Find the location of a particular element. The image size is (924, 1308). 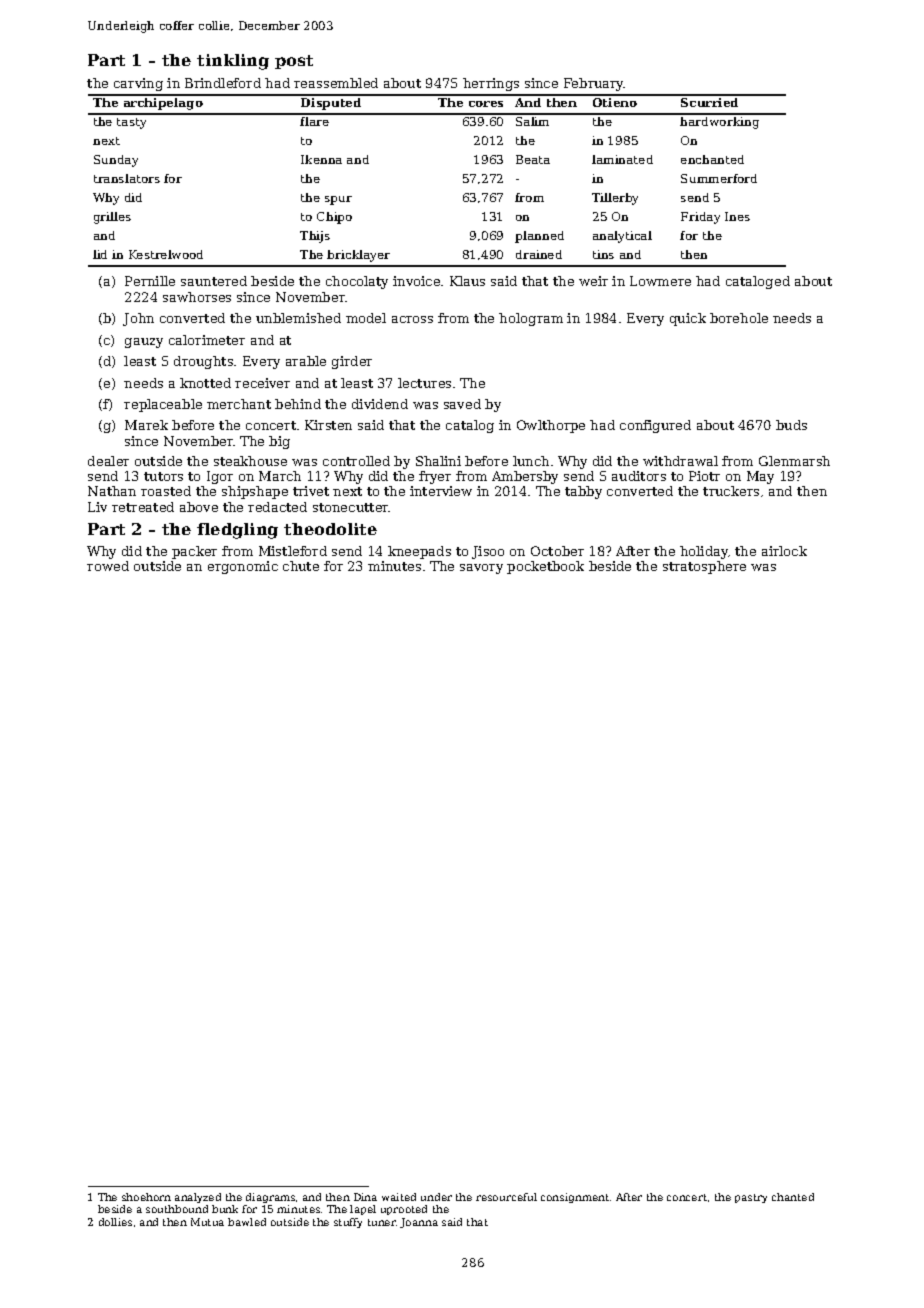

bawled is located at coordinates (247, 1222).
